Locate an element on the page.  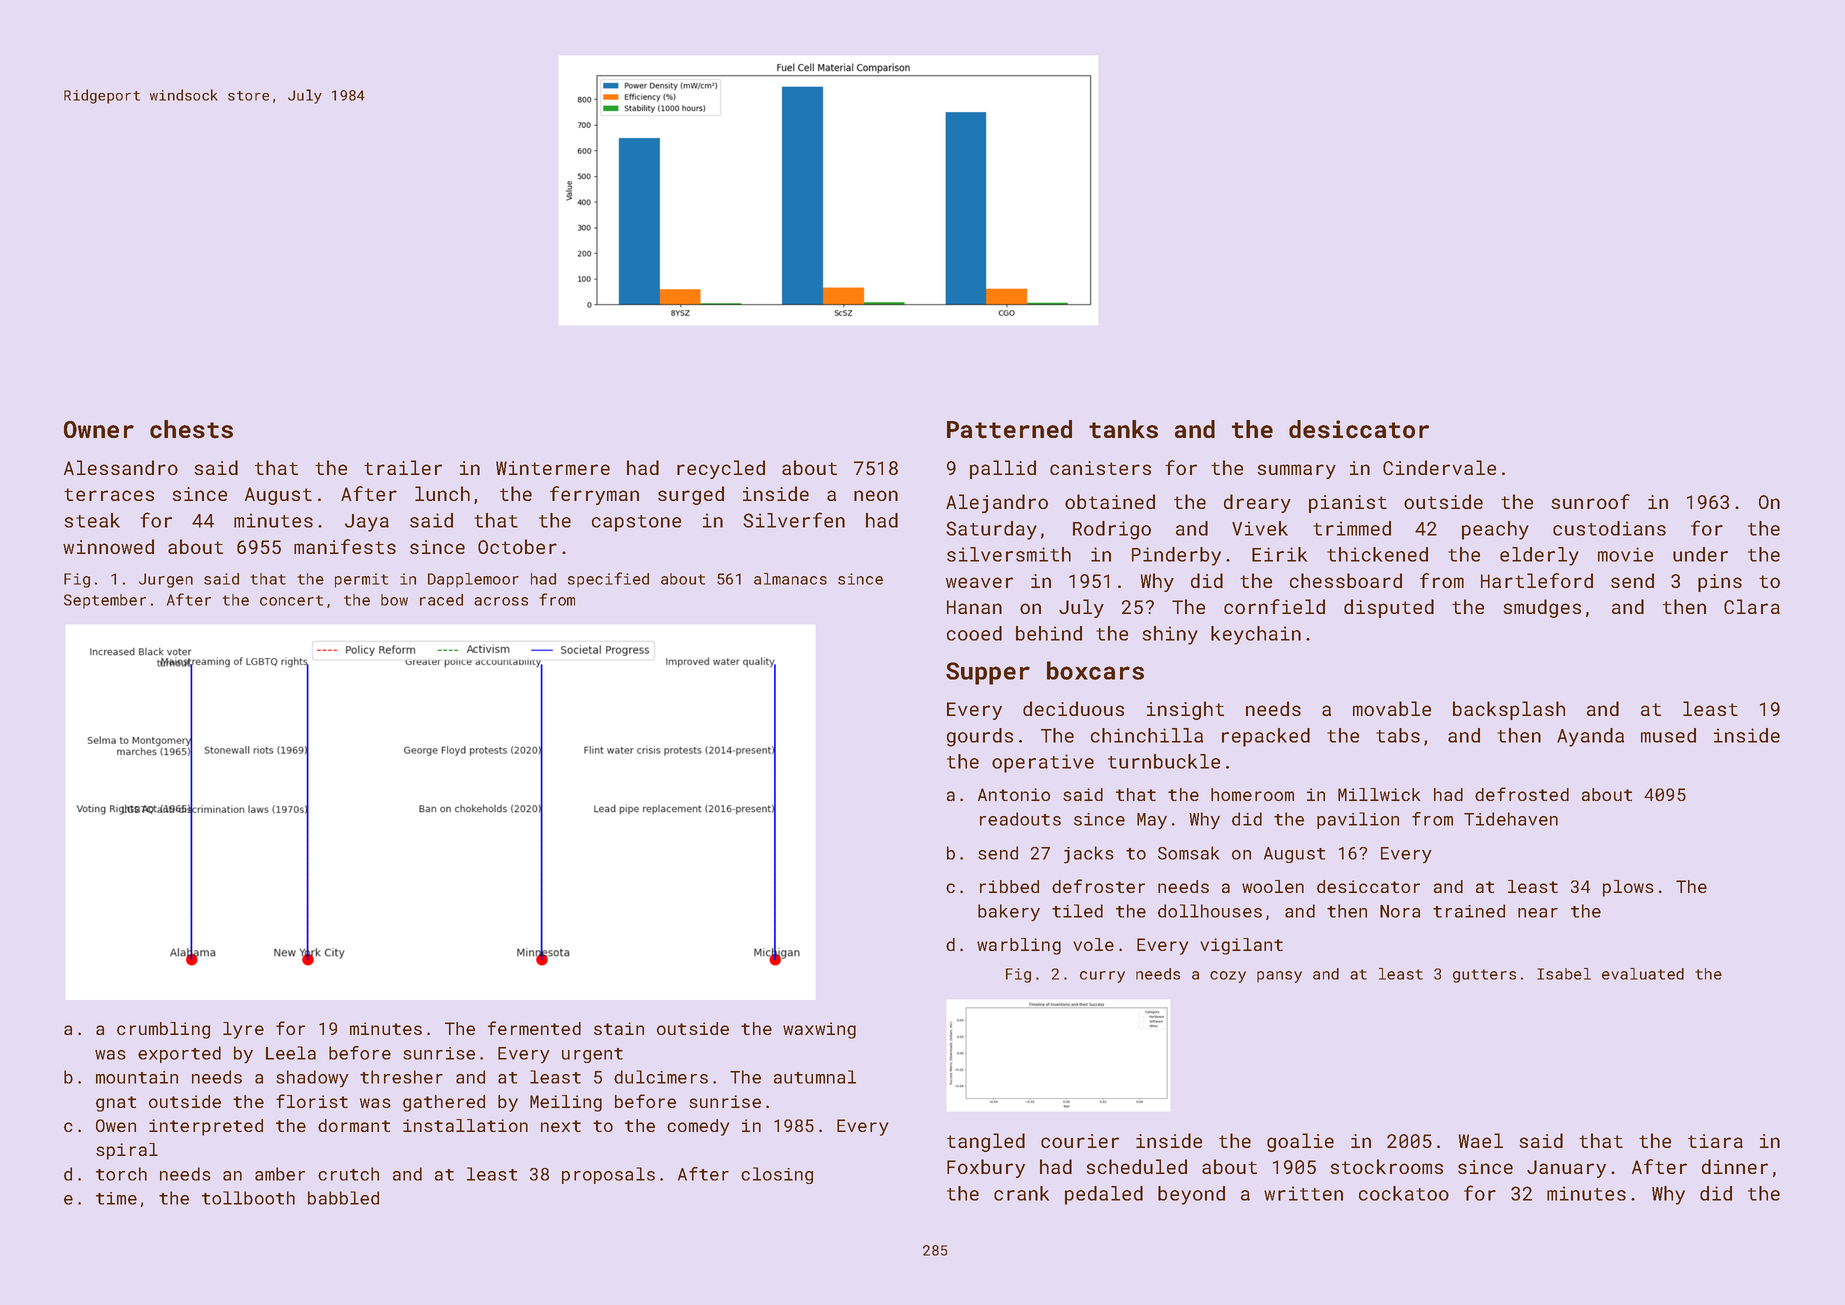
defroster is located at coordinates (1098, 886).
